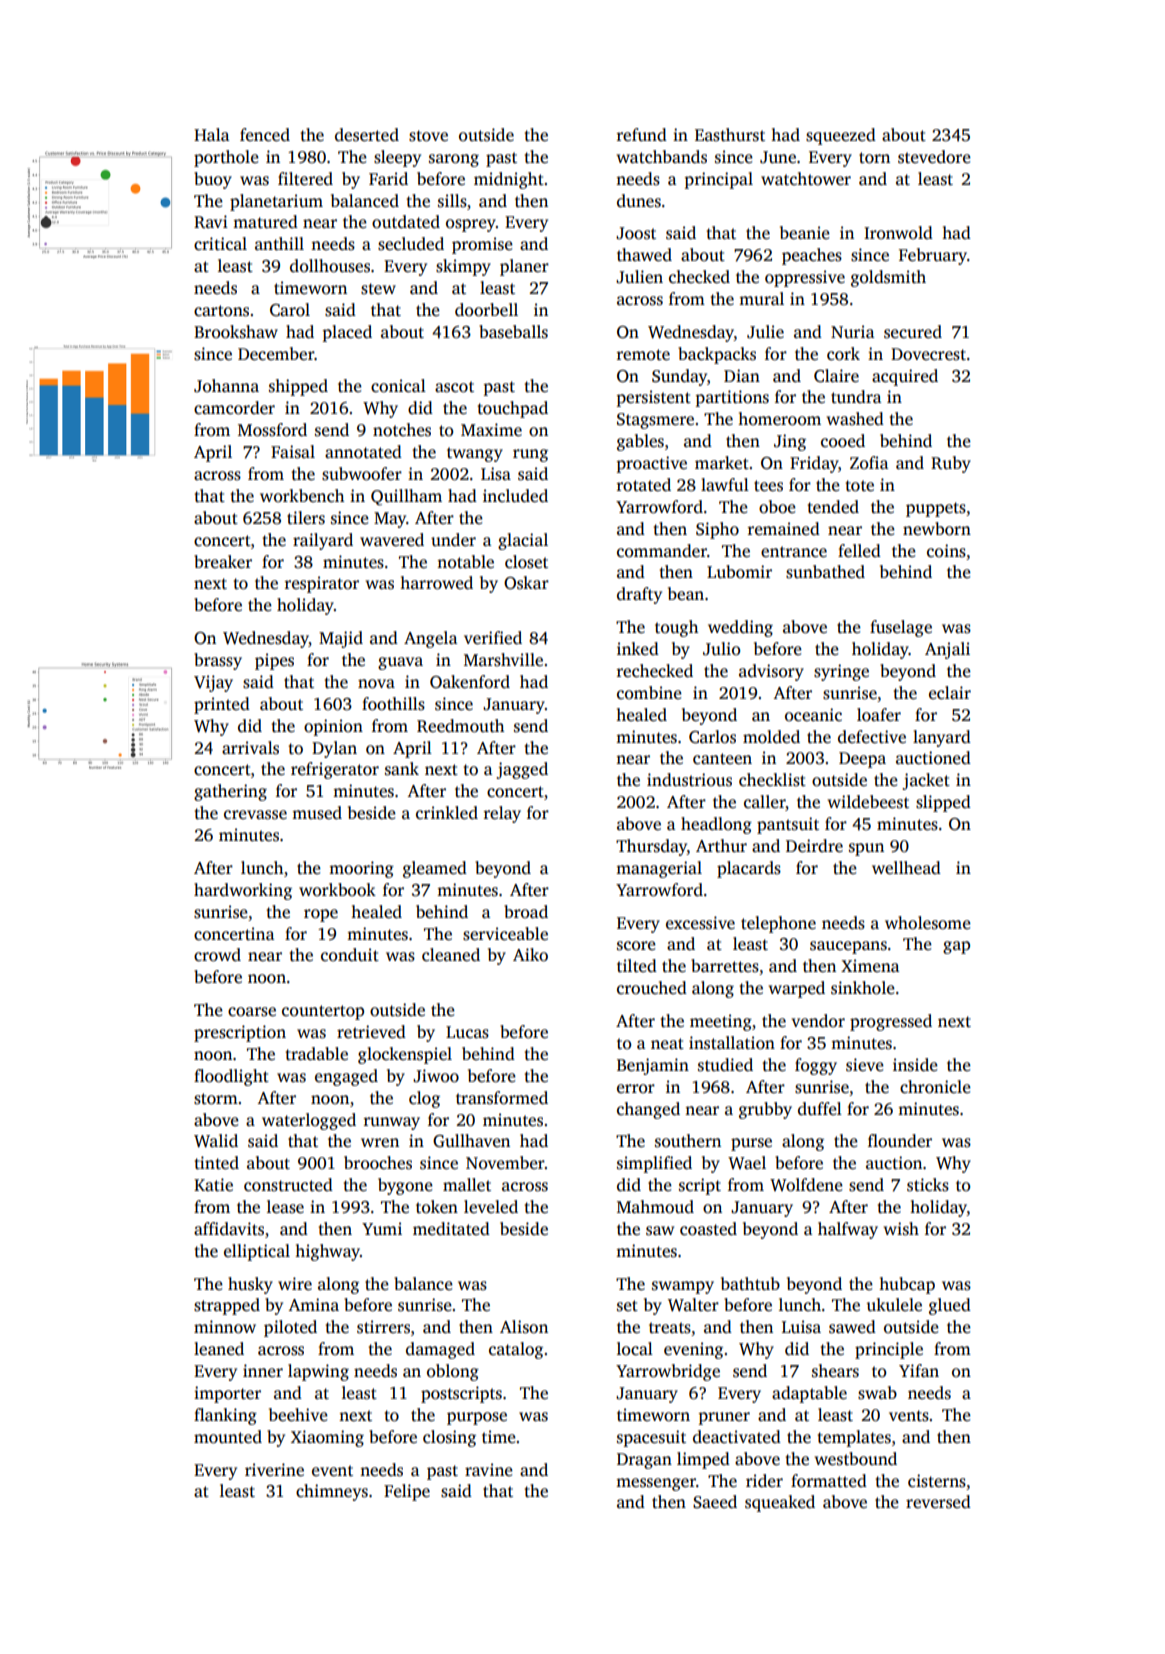  Describe the element at coordinates (818, 1021) in the screenshot. I see `vendor` at that location.
